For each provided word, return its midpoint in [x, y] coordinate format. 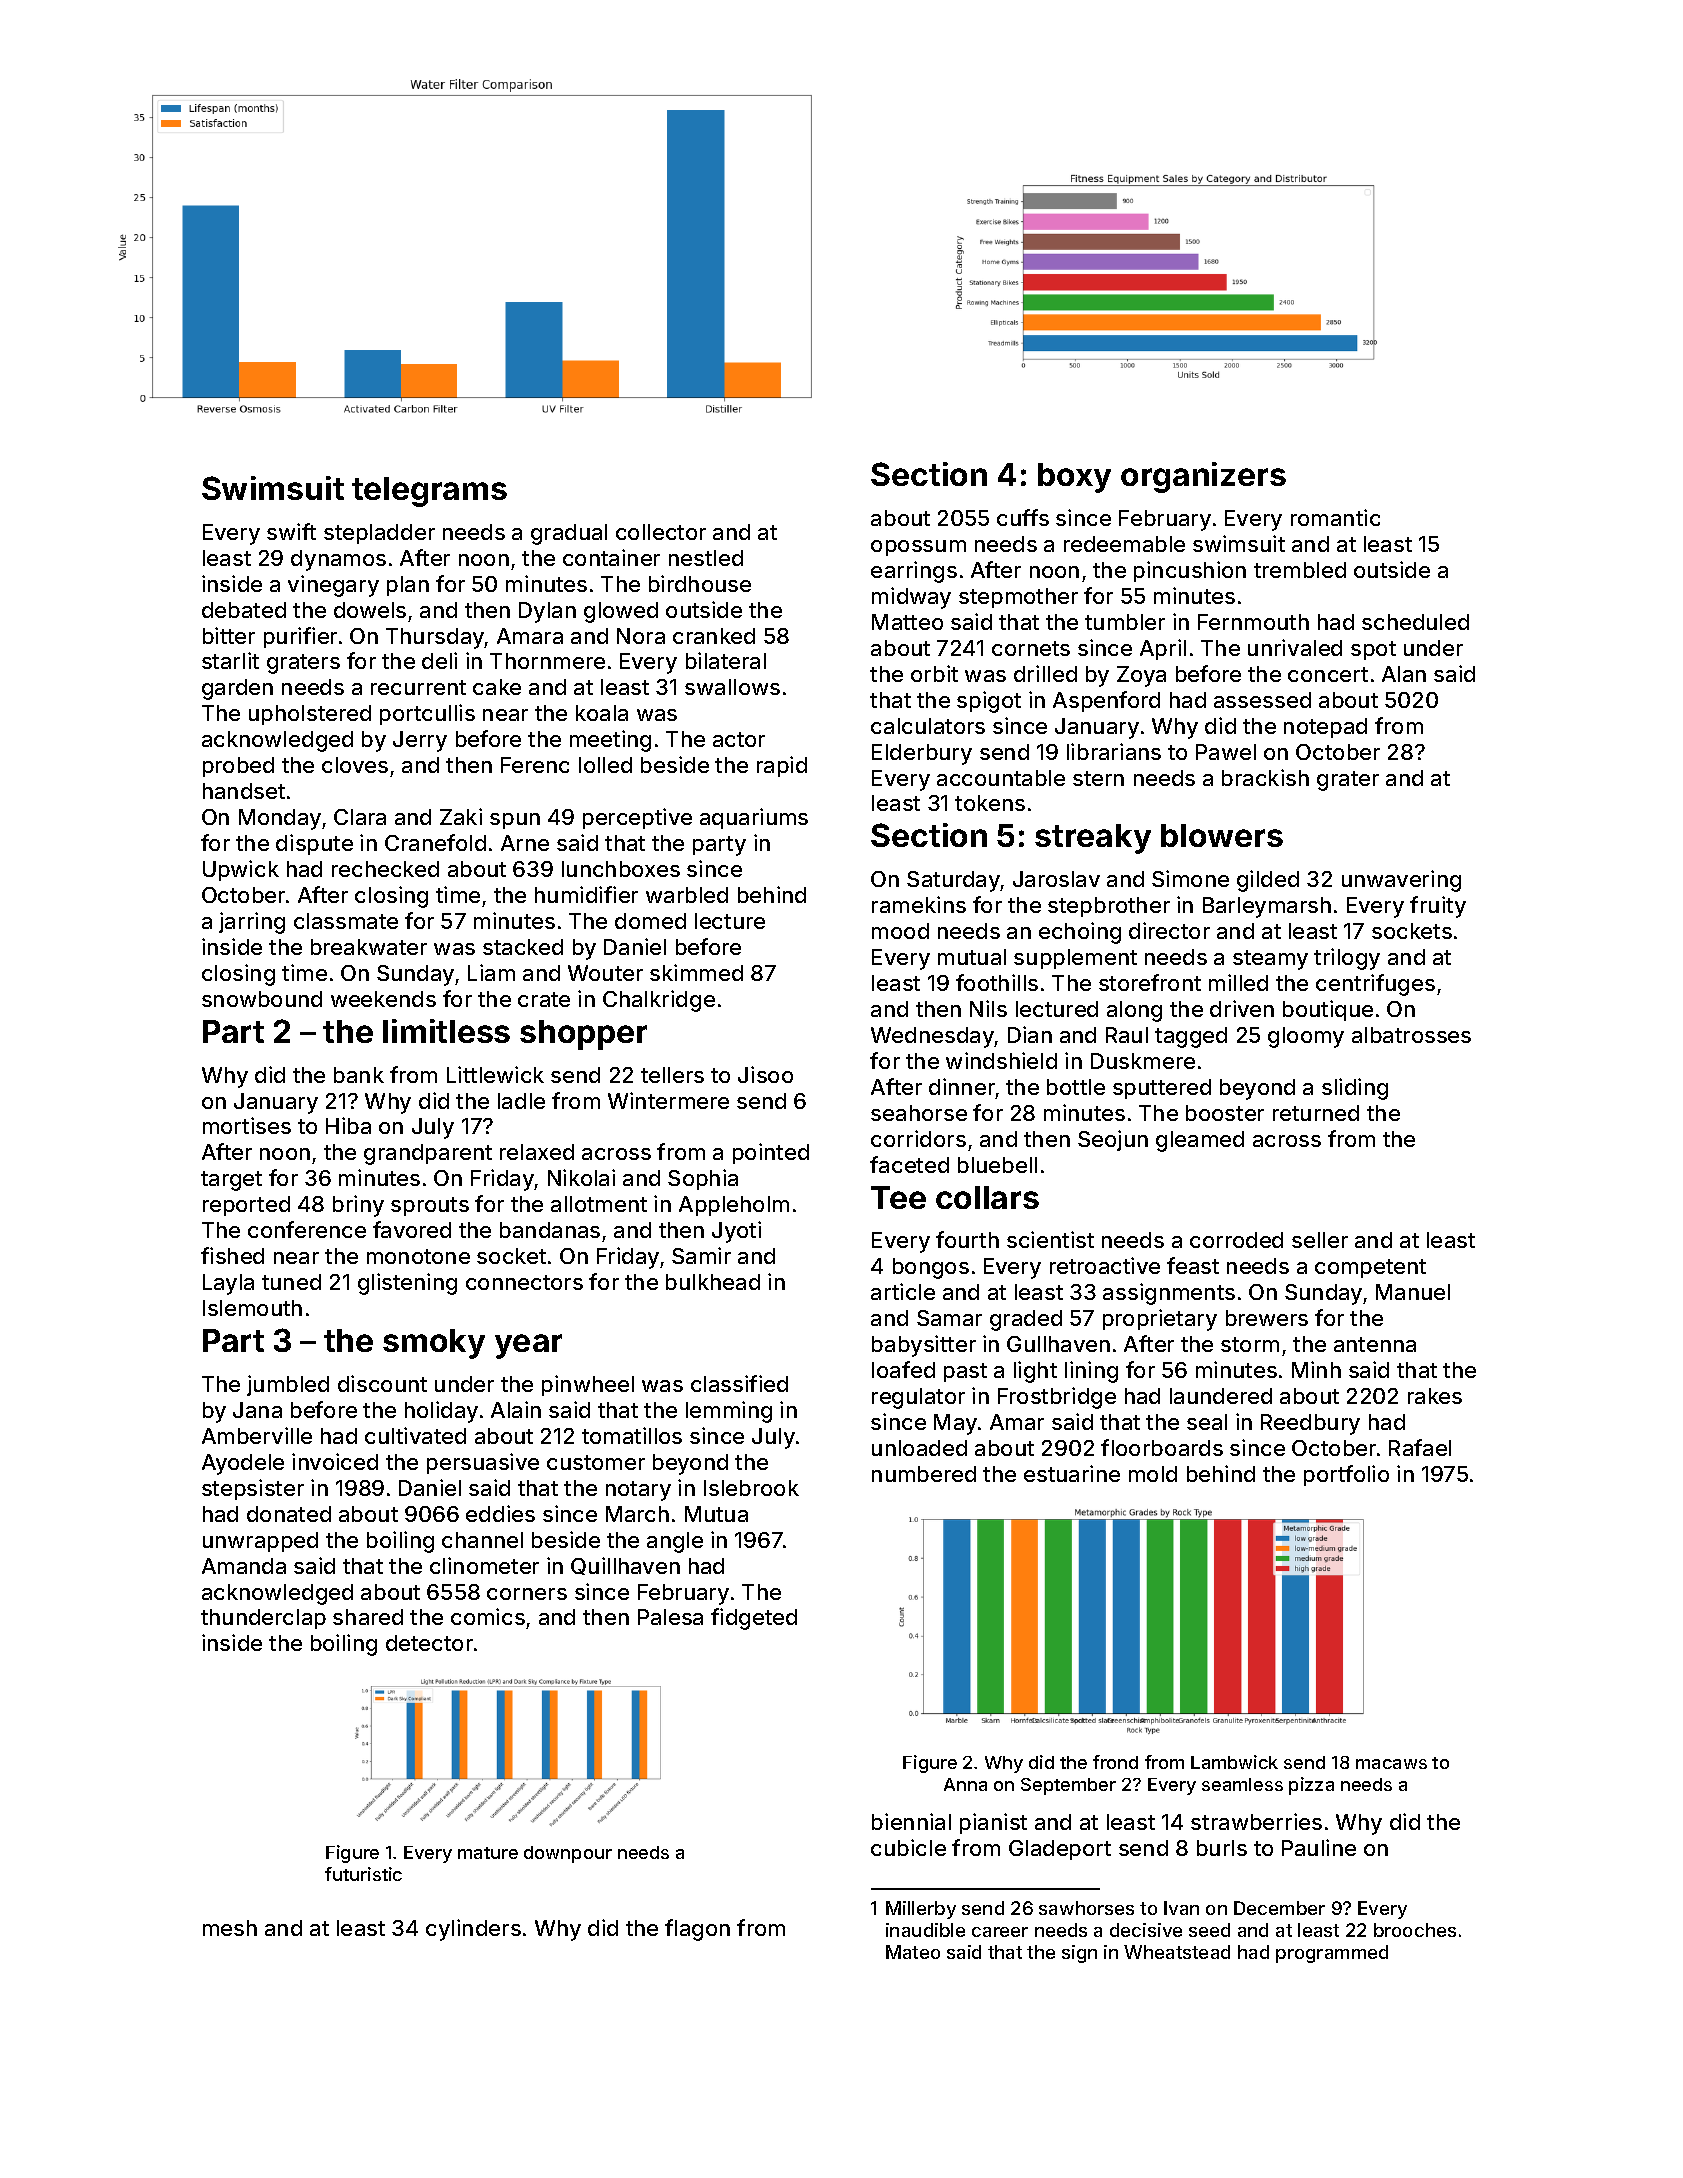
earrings [914, 572]
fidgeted [754, 1619]
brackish [1265, 777]
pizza [1311, 1786]
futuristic [363, 1874]
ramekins [919, 904]
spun [515, 821]
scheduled [1415, 622]
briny [358, 1206]
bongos [931, 1268]
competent [1370, 1268]
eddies [500, 1513]
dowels [370, 610]
